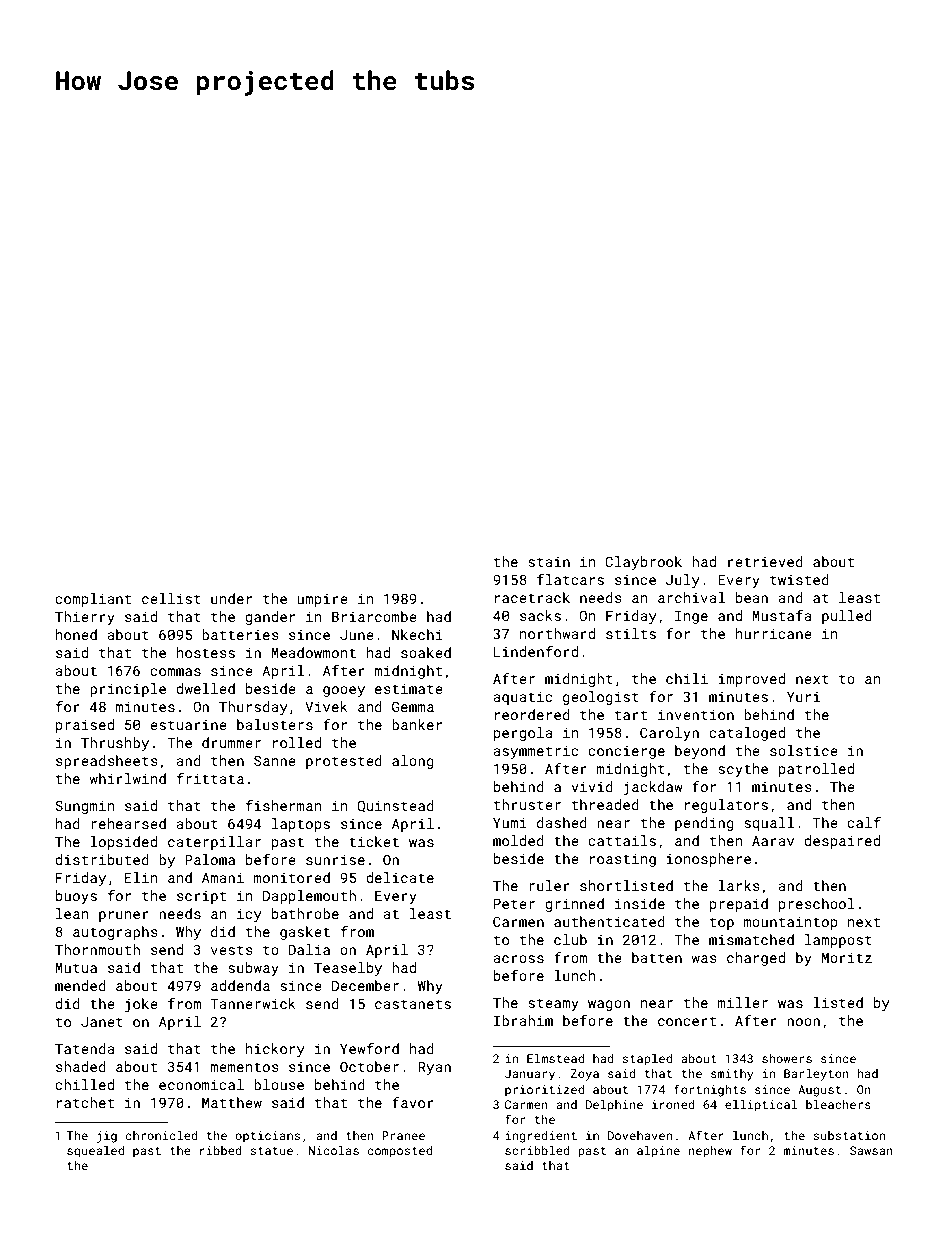  Describe the element at coordinates (206, 652) in the screenshot. I see `hostess` at that location.
